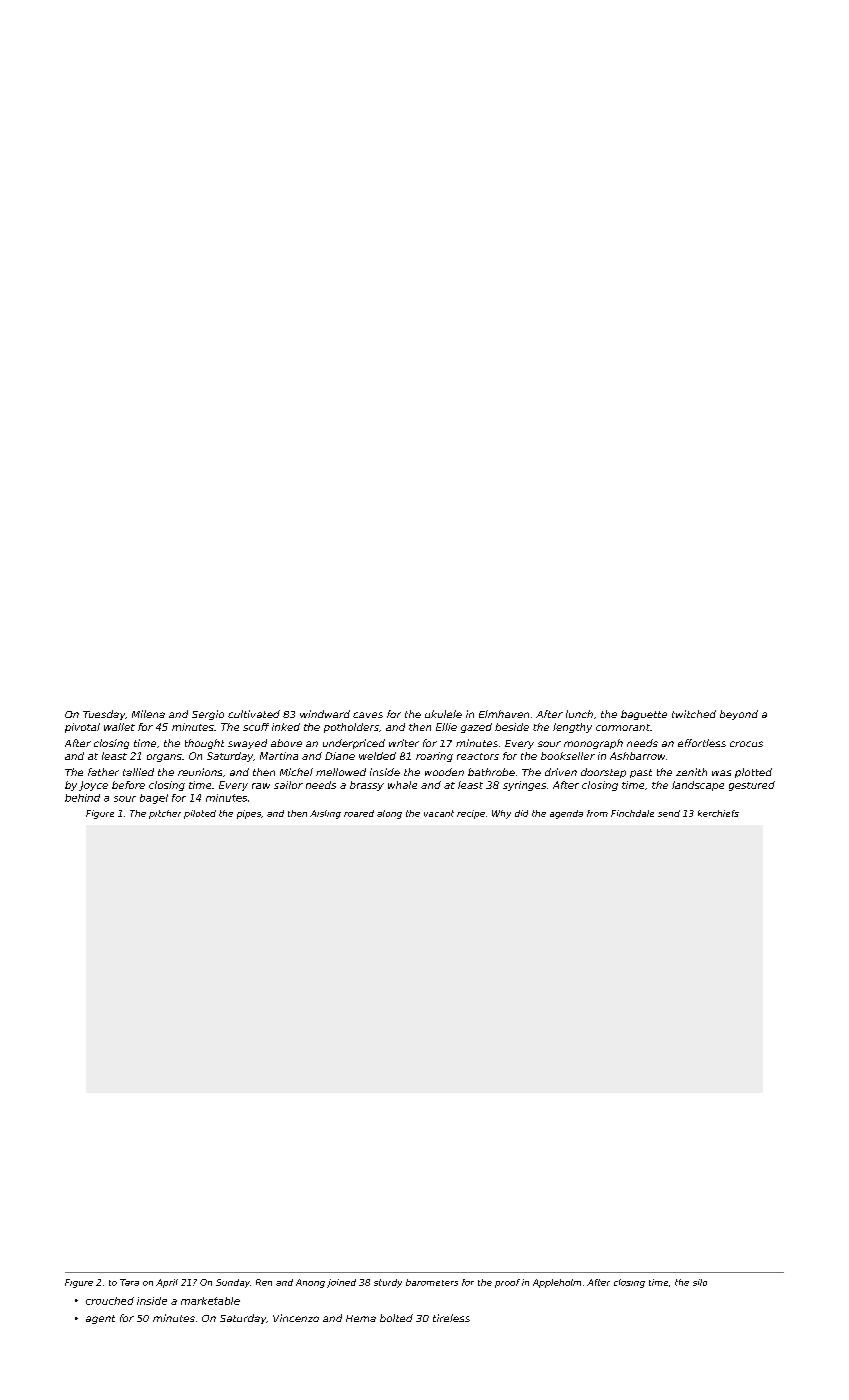 The width and height of the screenshot is (849, 1400). What do you see at coordinates (632, 813) in the screenshot?
I see `Finchdale` at bounding box center [632, 813].
